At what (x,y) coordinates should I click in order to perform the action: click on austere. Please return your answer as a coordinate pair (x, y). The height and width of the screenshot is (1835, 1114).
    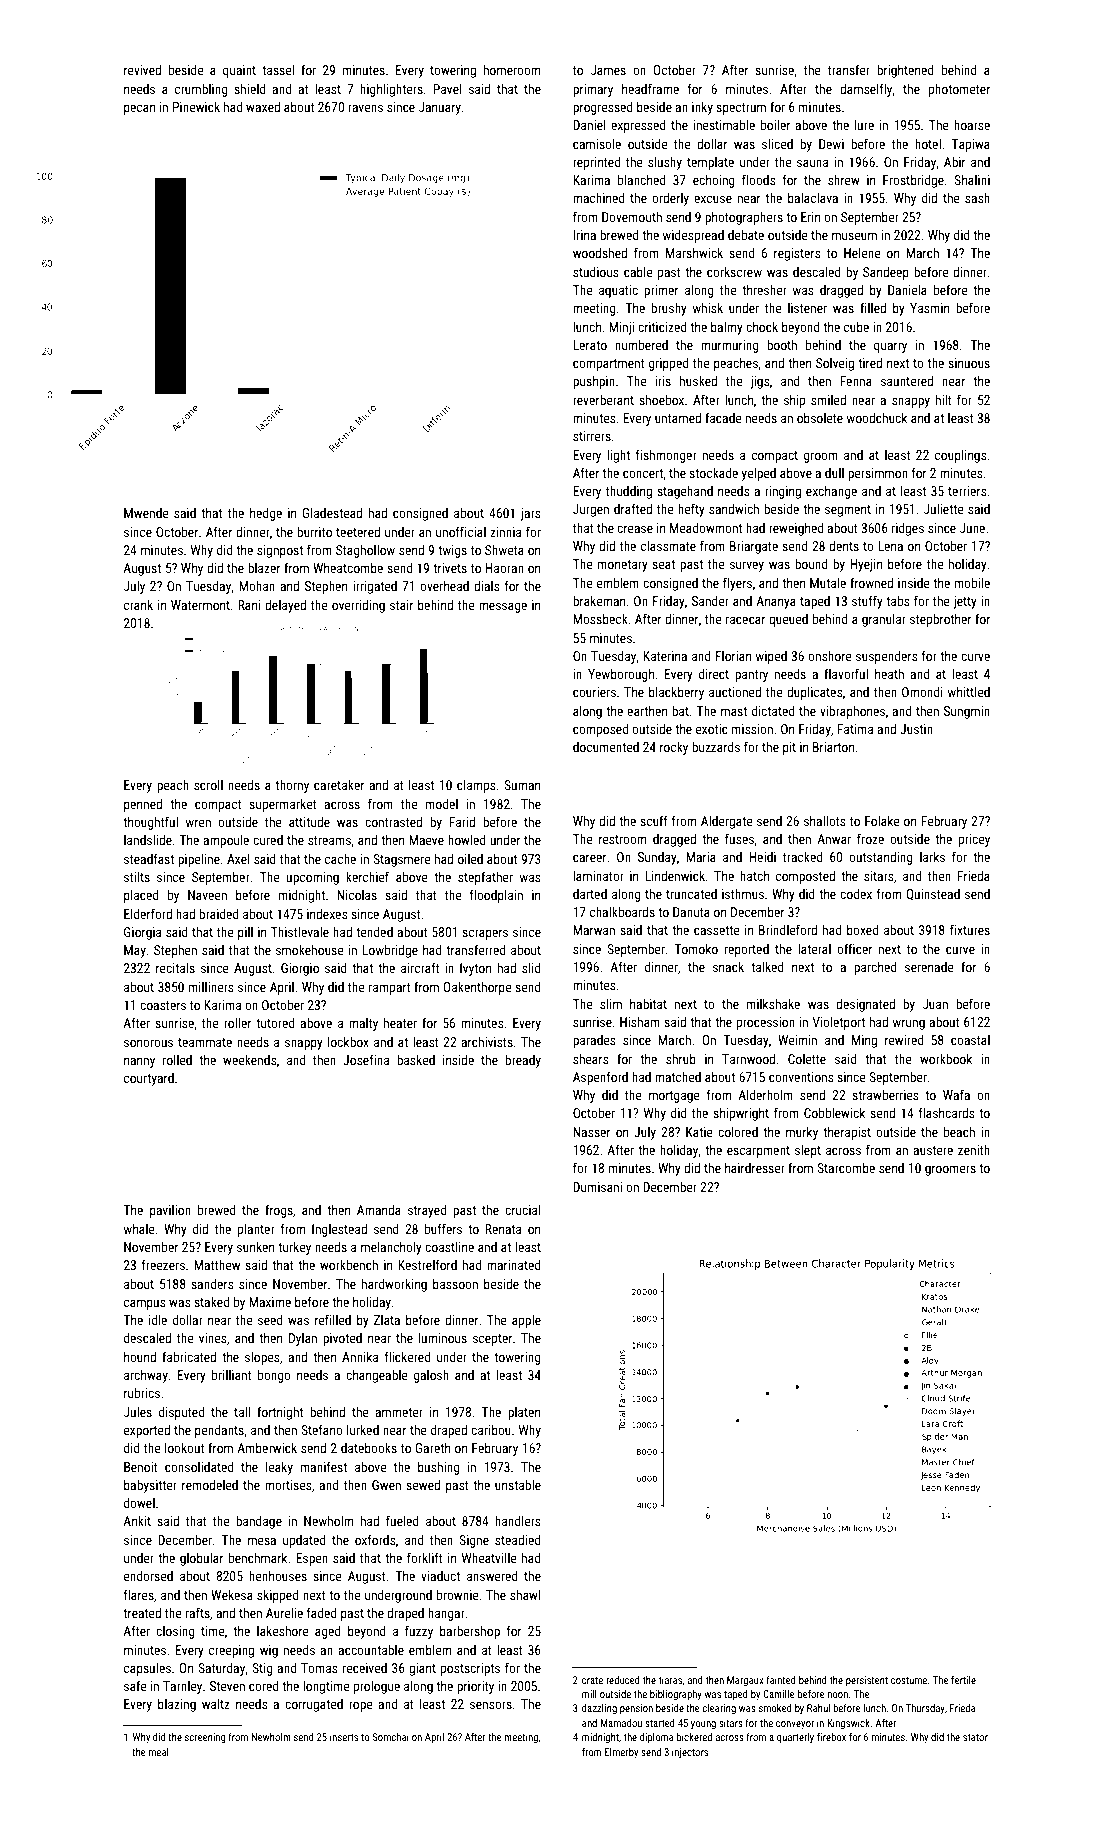
    Looking at the image, I should click on (933, 1150).
